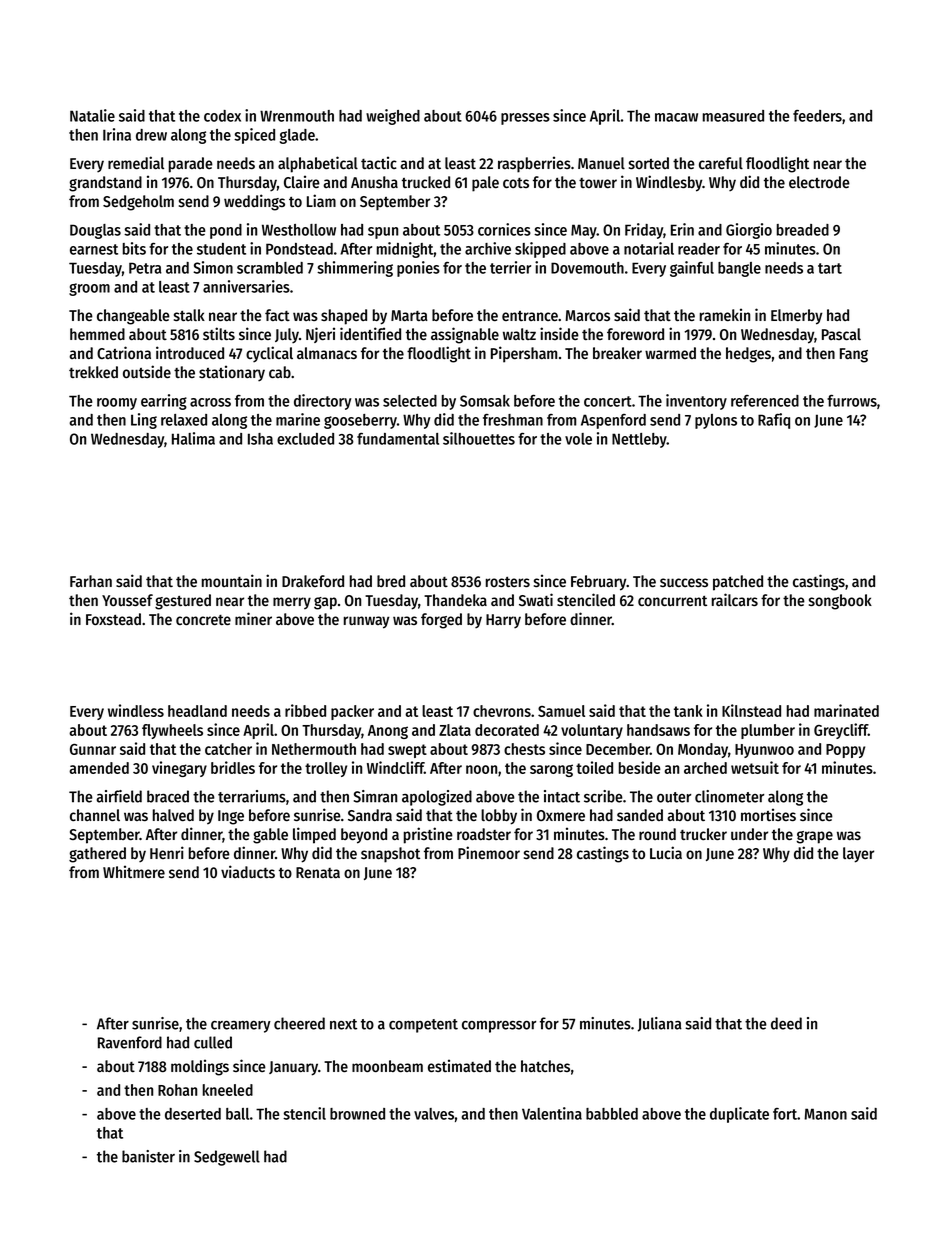  I want to click on spiced, so click(254, 136).
